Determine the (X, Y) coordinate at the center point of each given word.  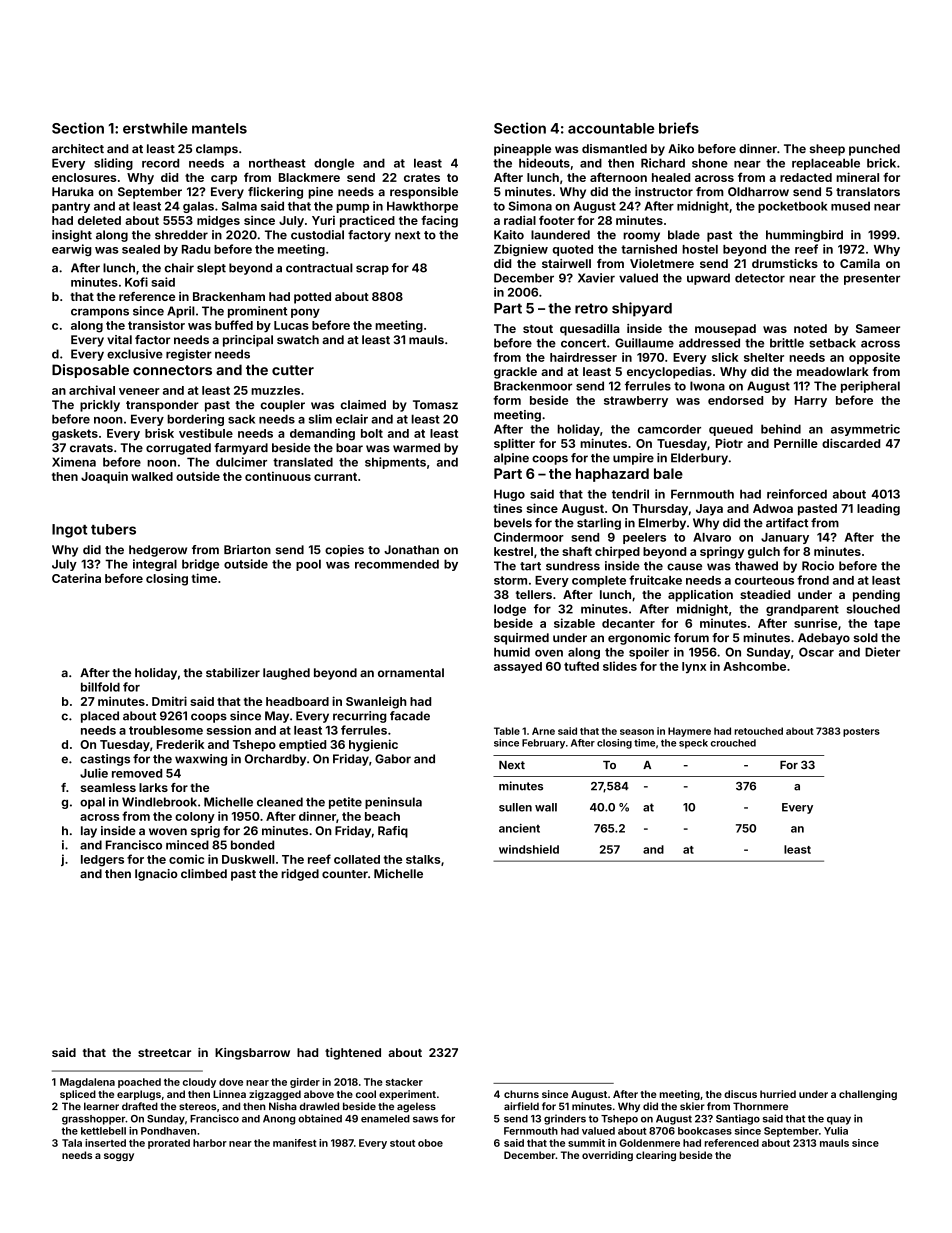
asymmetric (865, 430)
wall (546, 807)
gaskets (75, 435)
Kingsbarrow (252, 1054)
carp (224, 180)
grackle (515, 373)
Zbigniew (521, 250)
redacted (806, 177)
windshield (529, 849)
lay (89, 832)
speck (693, 744)
